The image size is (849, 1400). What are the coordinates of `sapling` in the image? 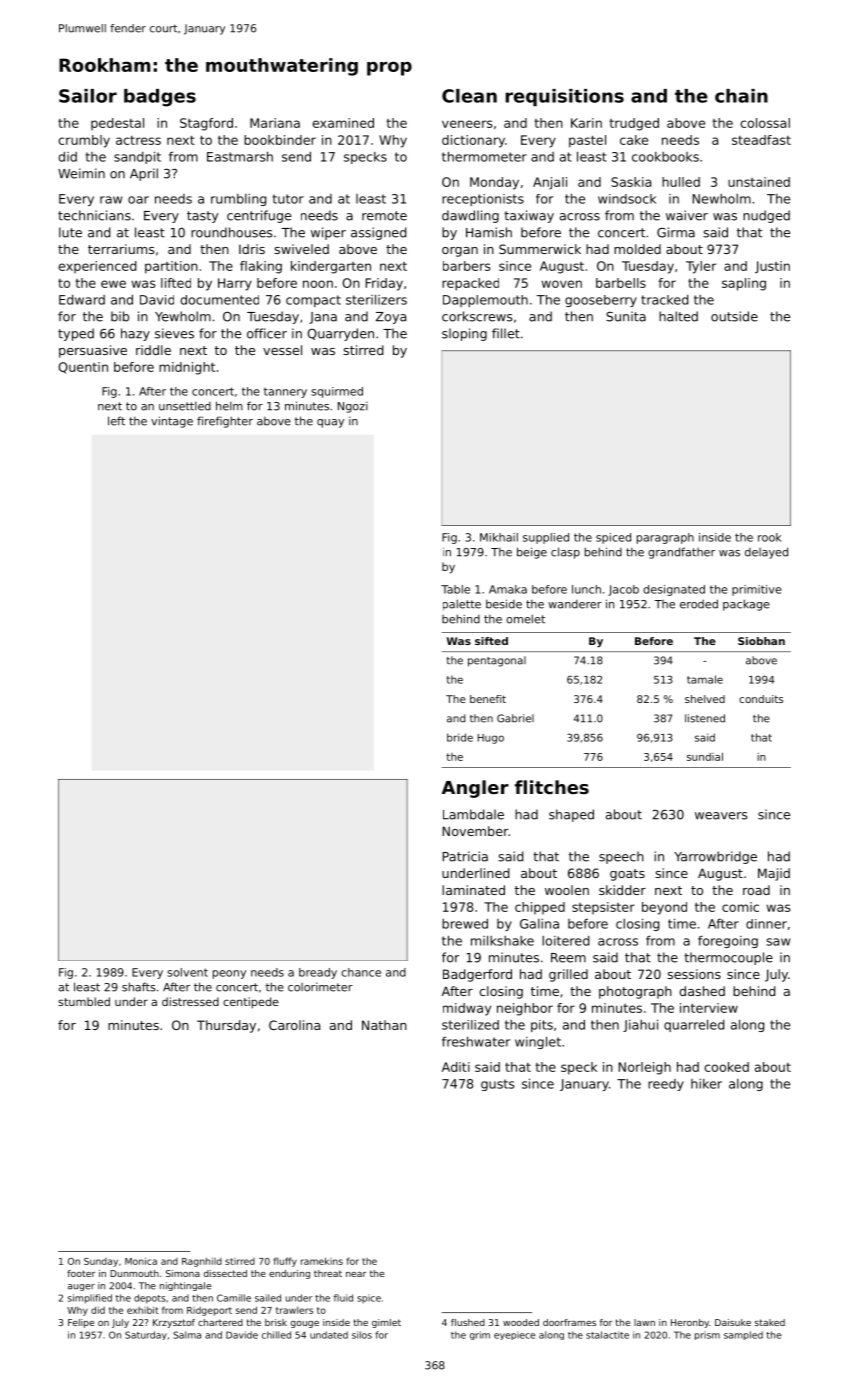 It's located at (744, 284).
